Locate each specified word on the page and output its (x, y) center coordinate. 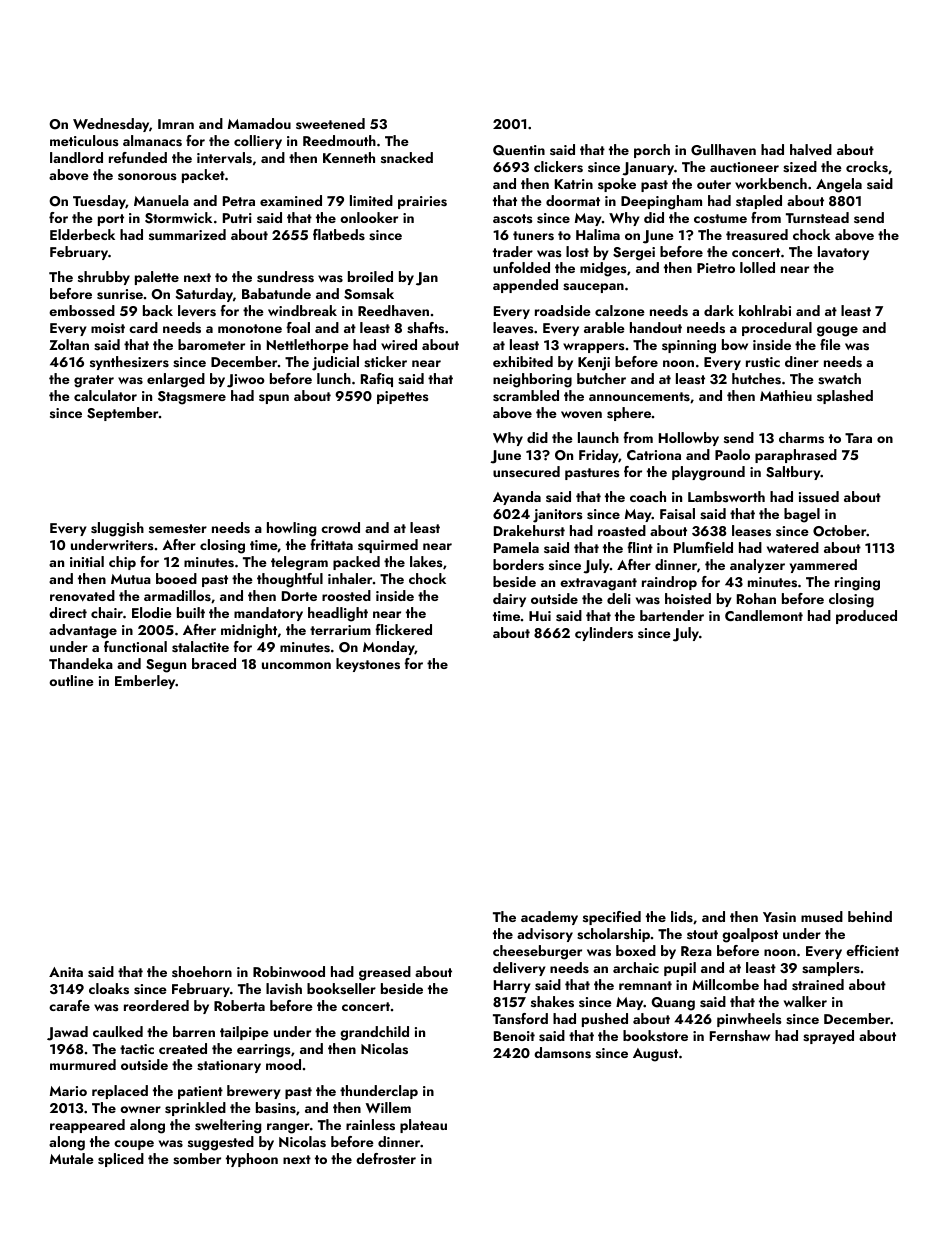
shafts (425, 328)
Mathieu (786, 395)
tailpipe (244, 1033)
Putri (237, 218)
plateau (423, 1126)
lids (682, 916)
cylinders (604, 634)
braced (214, 663)
